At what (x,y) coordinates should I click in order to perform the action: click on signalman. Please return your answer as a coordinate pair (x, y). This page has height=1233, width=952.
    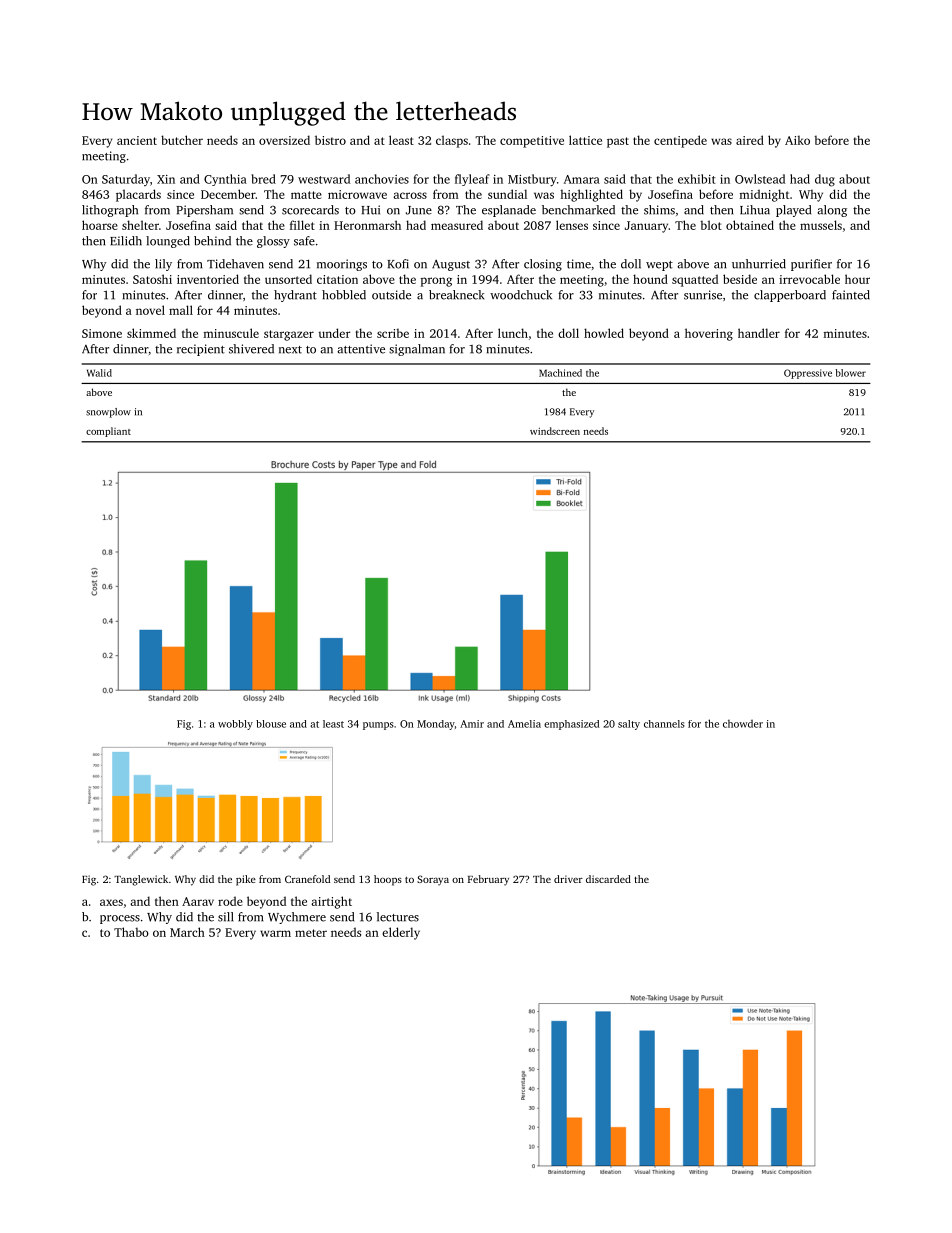
    Looking at the image, I should click on (417, 350).
